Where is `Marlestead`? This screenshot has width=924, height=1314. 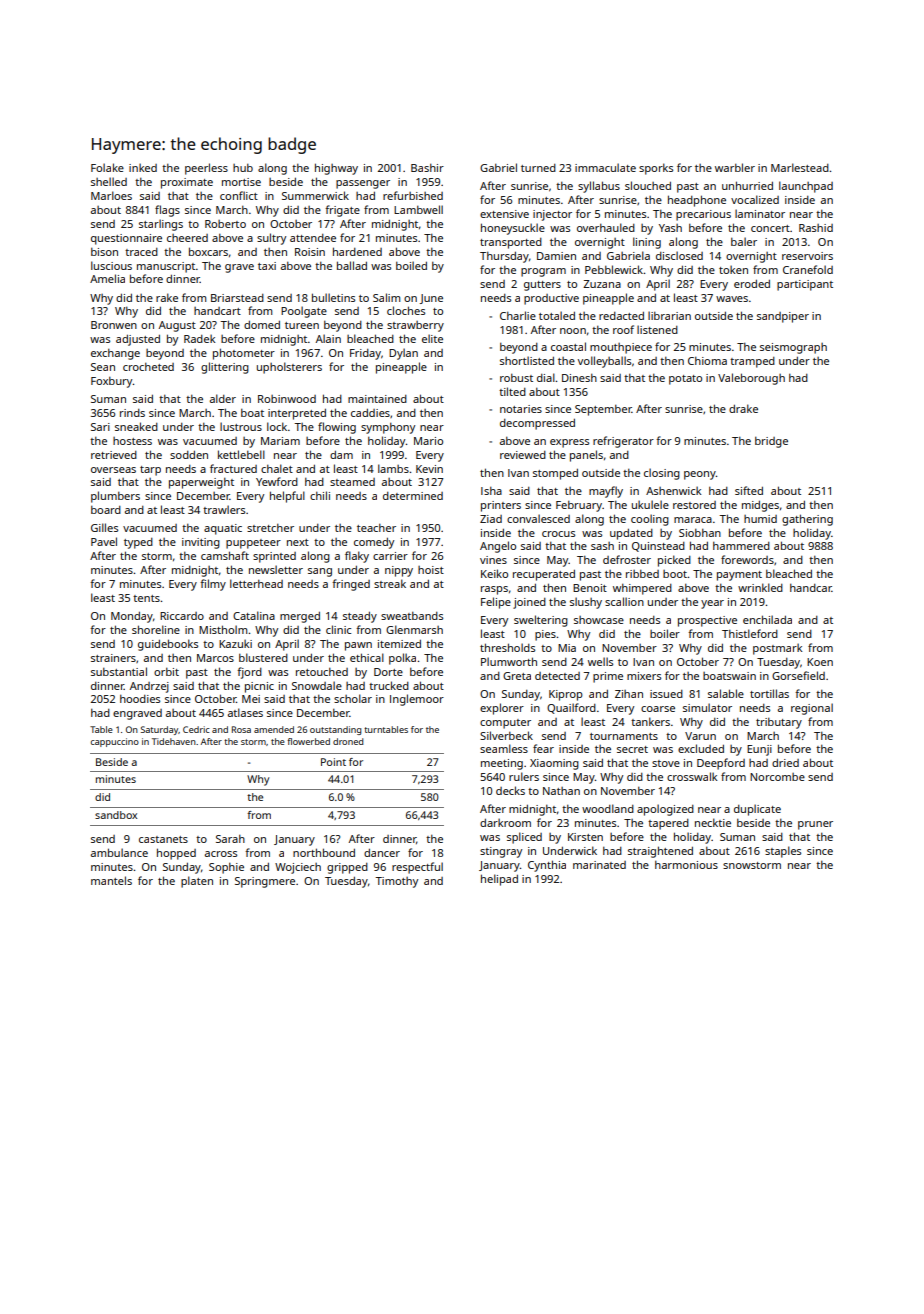 Marlestead is located at coordinates (800, 167).
